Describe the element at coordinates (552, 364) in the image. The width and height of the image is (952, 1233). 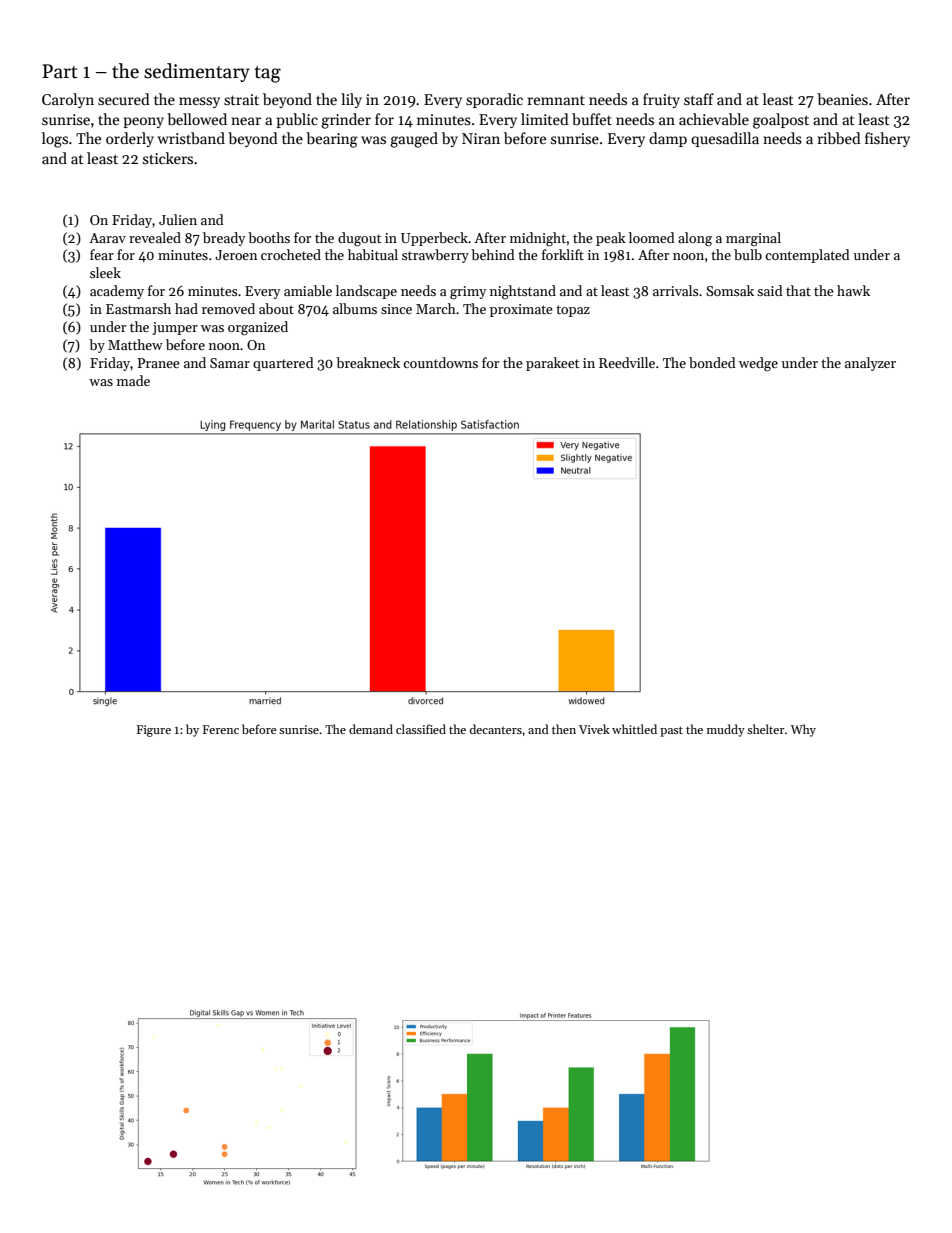
I see `parakeet` at that location.
